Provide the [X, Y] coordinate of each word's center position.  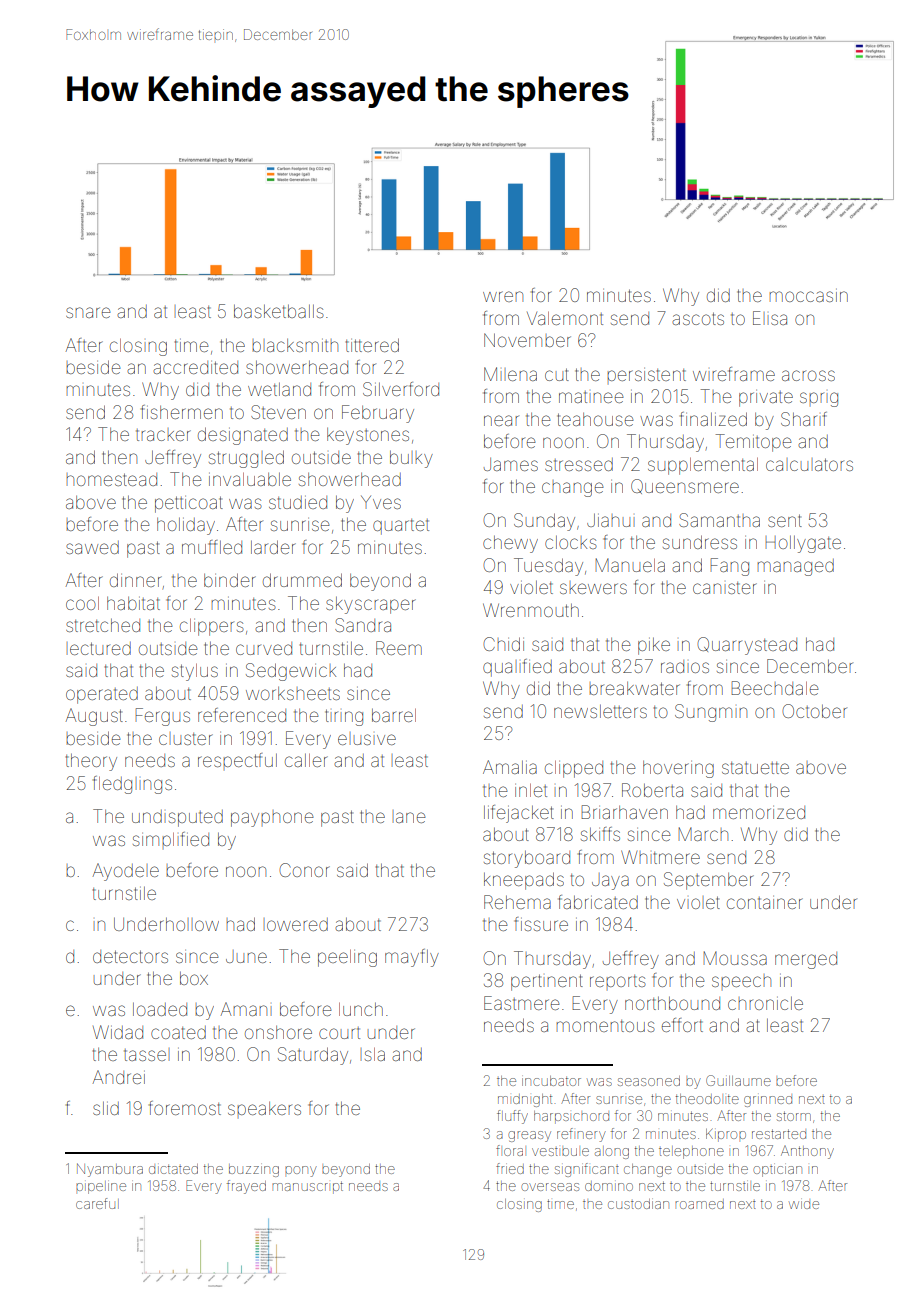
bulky [411, 459]
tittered [372, 345]
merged [806, 960]
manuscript [307, 1187]
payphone [272, 819]
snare [88, 312]
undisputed [177, 818]
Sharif [804, 419]
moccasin [808, 295]
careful [97, 1203]
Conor [304, 870]
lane [411, 817]
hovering [678, 769]
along [612, 1152]
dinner [136, 580]
